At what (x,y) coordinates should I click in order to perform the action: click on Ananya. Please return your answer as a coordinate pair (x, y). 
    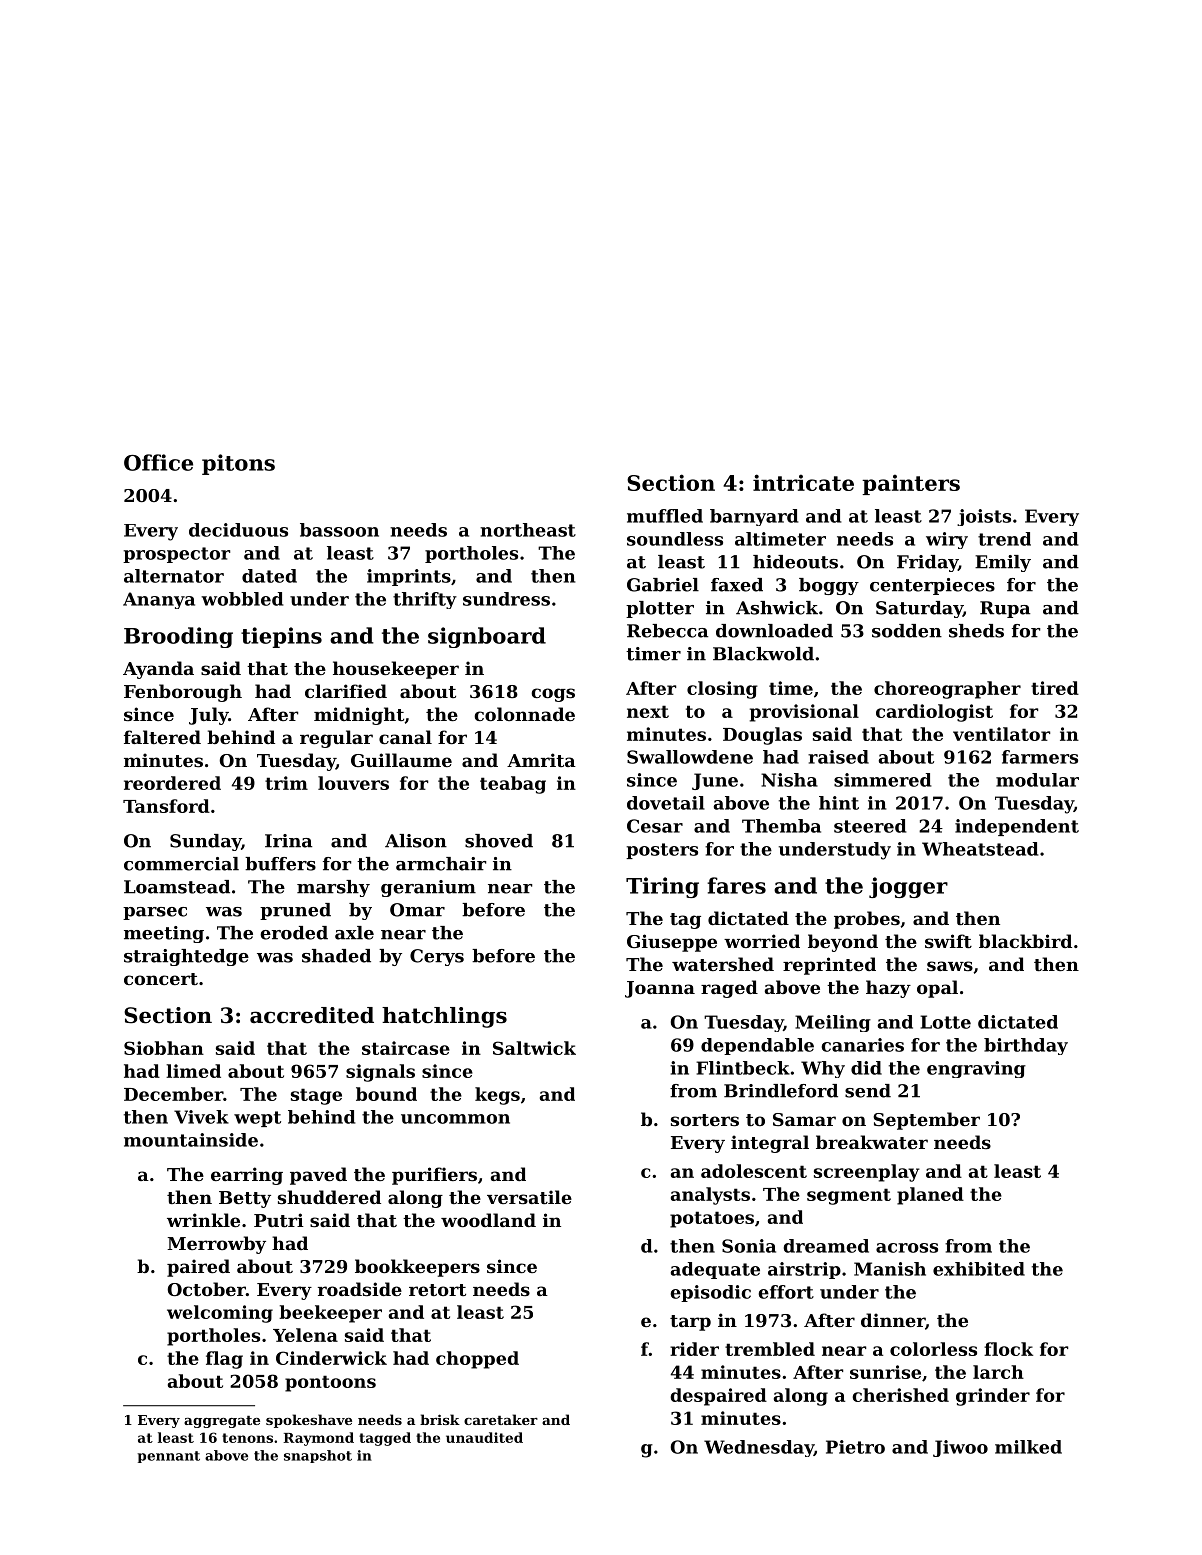
    Looking at the image, I should click on (159, 600).
